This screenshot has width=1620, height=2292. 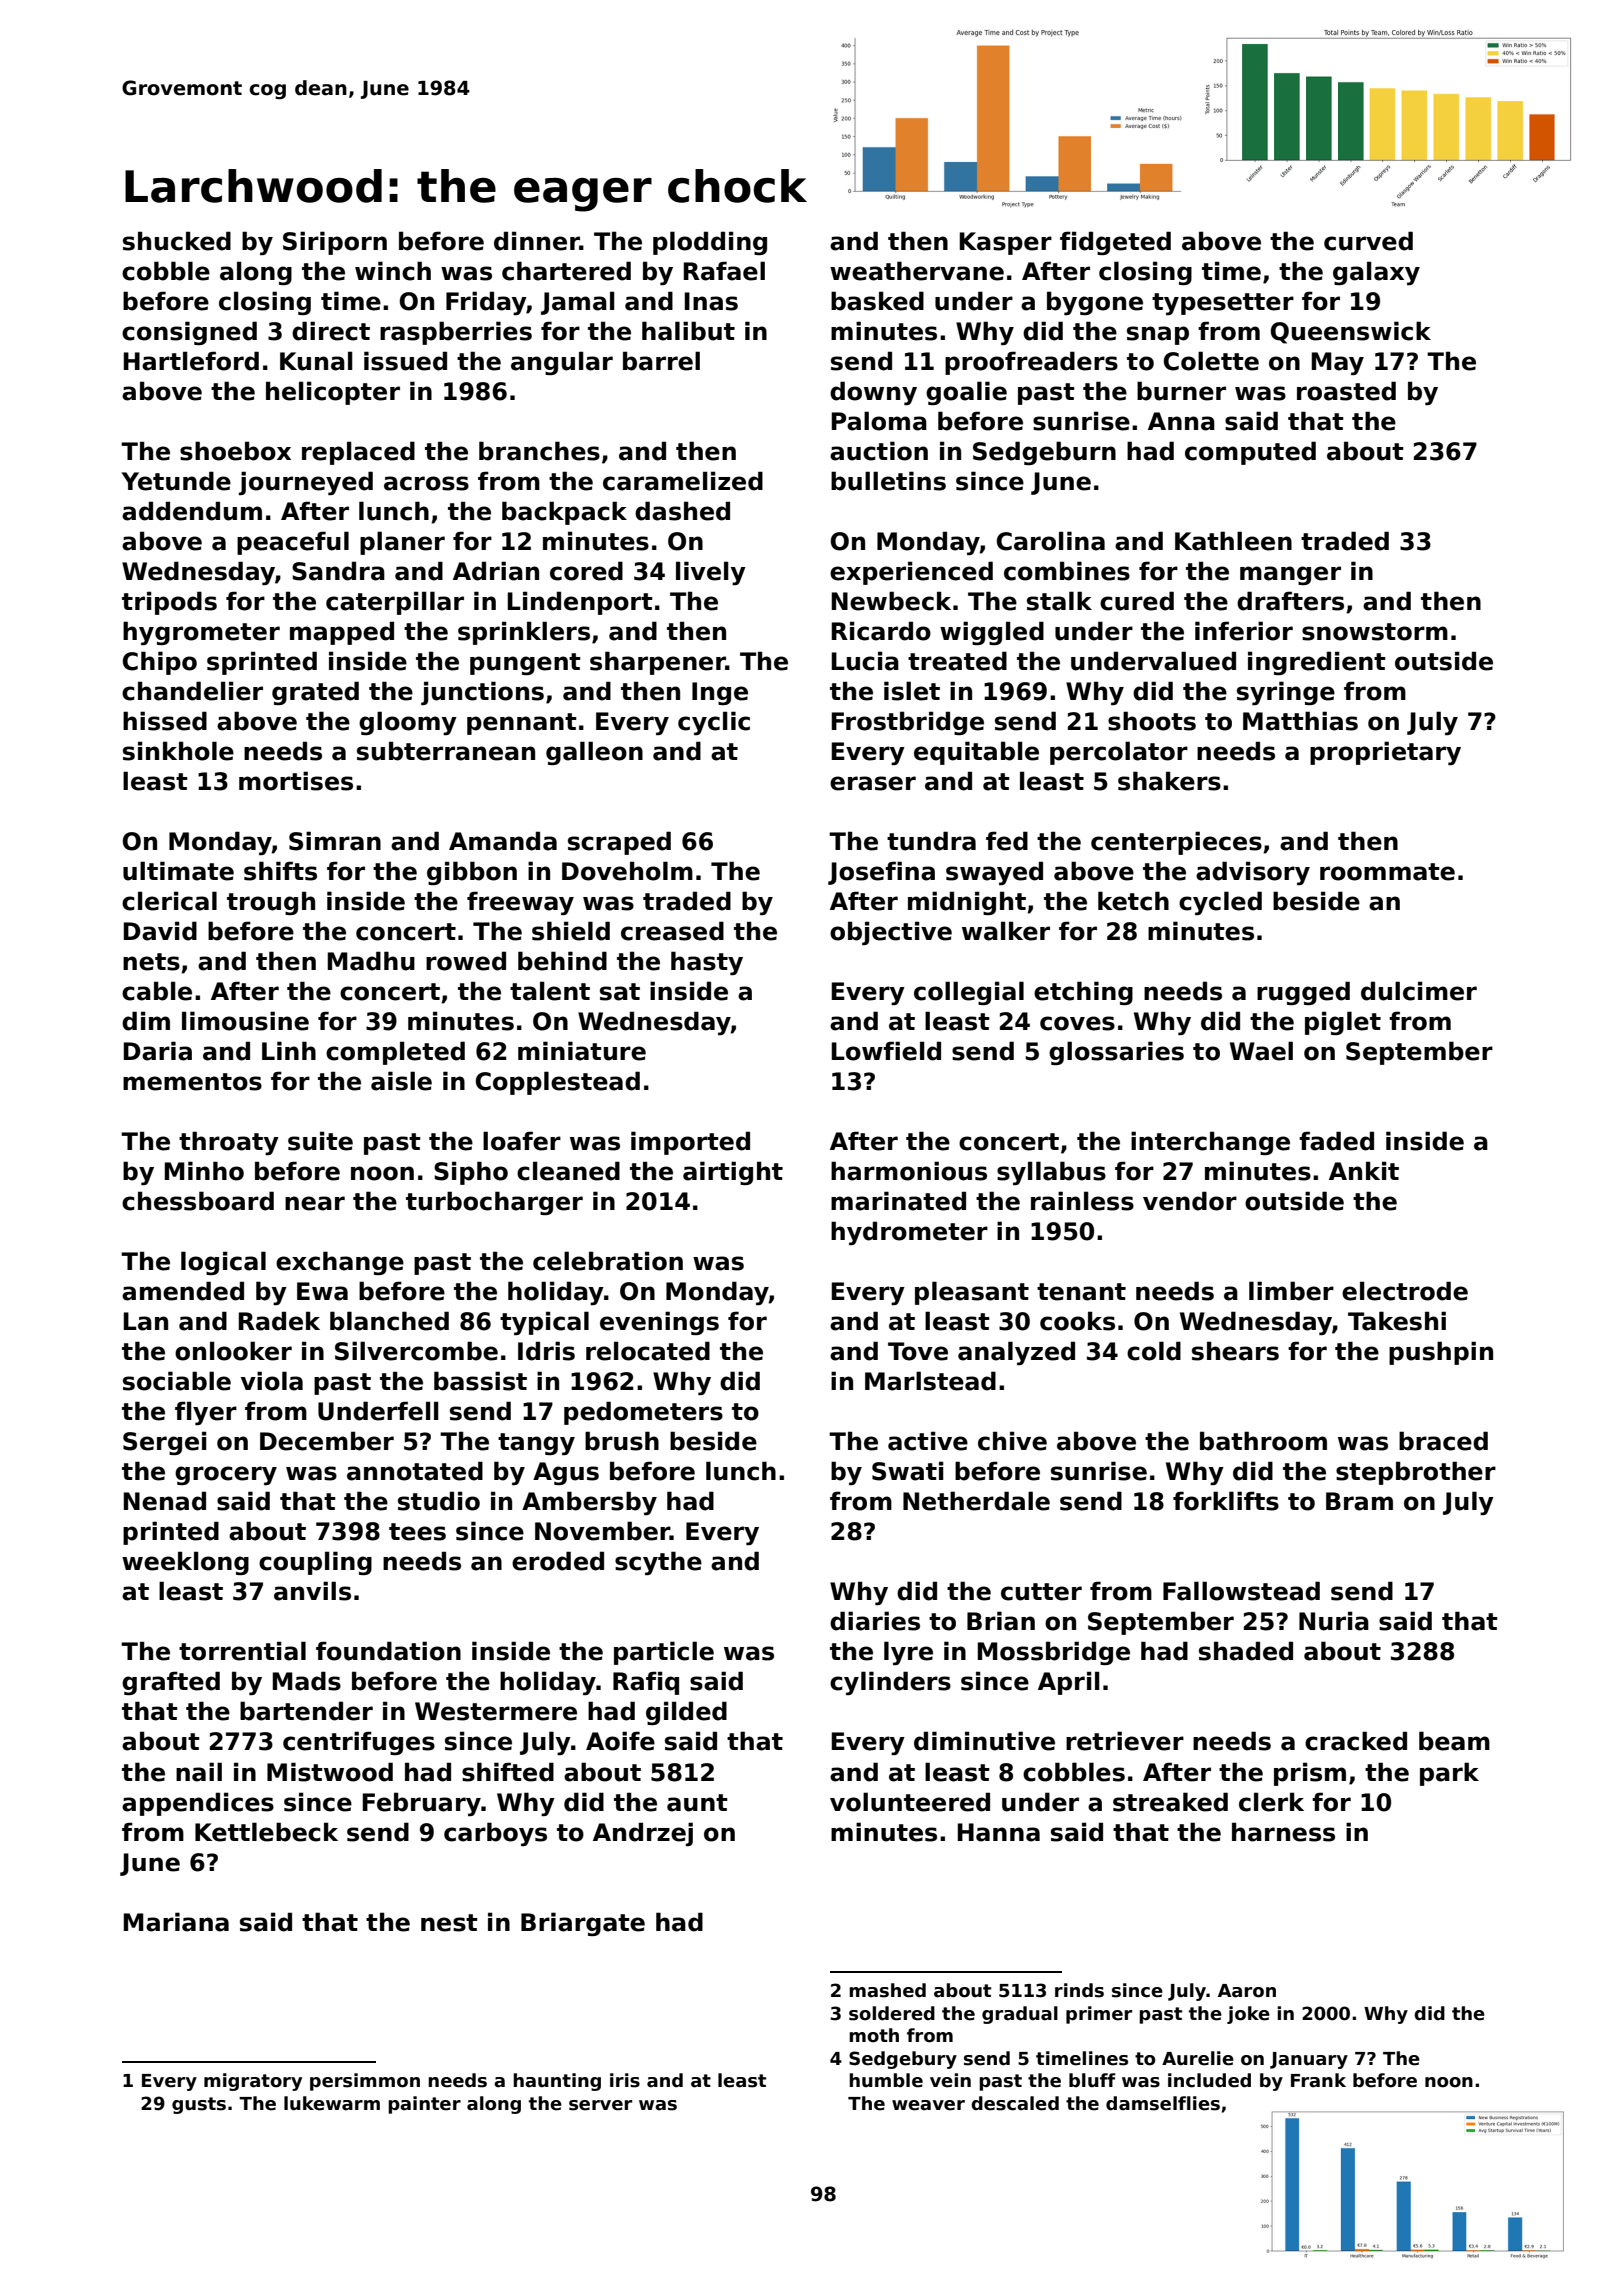 What do you see at coordinates (886, 1051) in the screenshot?
I see `Lowfield` at bounding box center [886, 1051].
